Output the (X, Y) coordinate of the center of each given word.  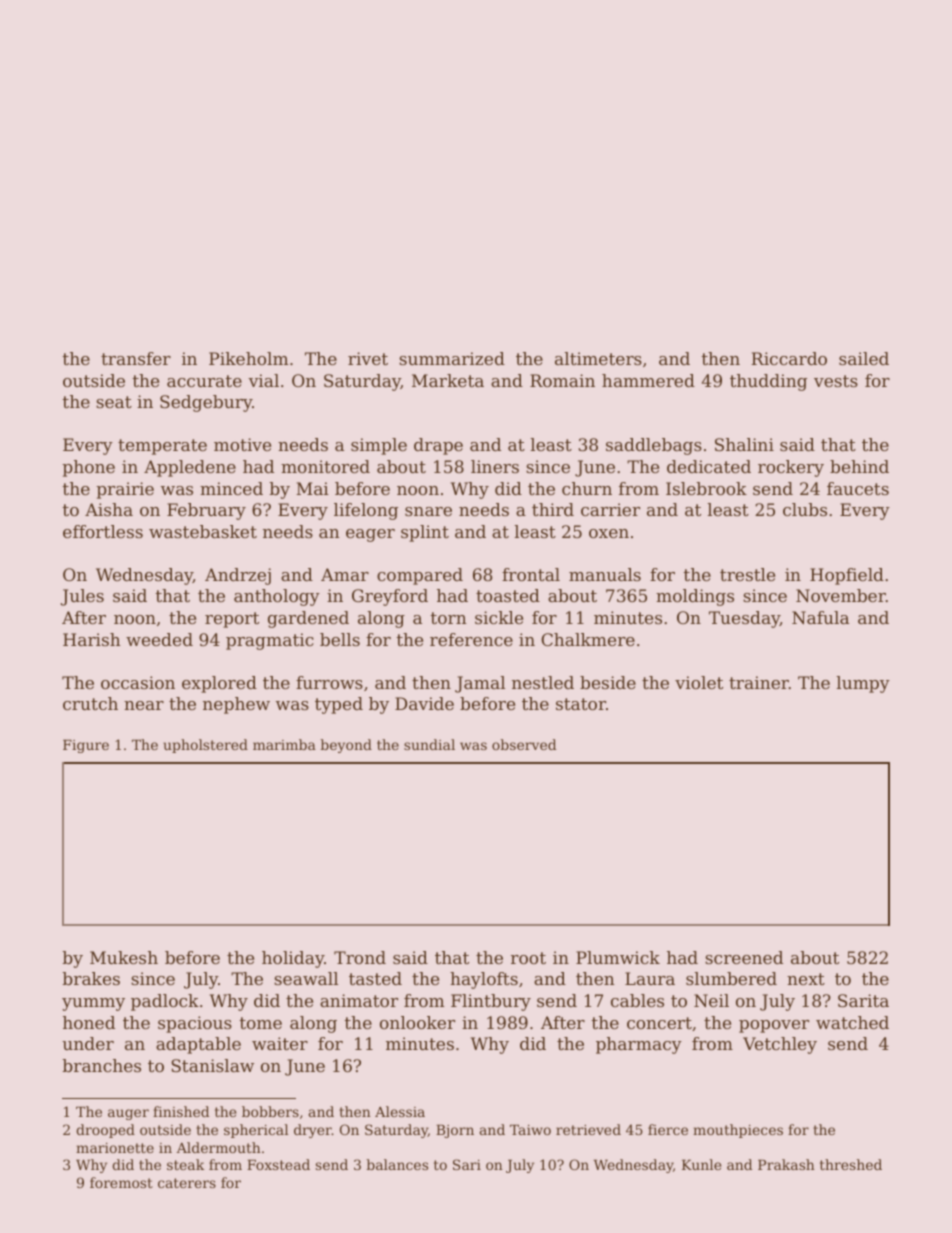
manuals (605, 574)
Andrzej (238, 576)
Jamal (480, 684)
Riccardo (789, 358)
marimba (284, 744)
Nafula (820, 617)
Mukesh (124, 957)
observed (524, 744)
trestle (747, 574)
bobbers (270, 1111)
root (528, 958)
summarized (452, 358)
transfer (136, 358)
